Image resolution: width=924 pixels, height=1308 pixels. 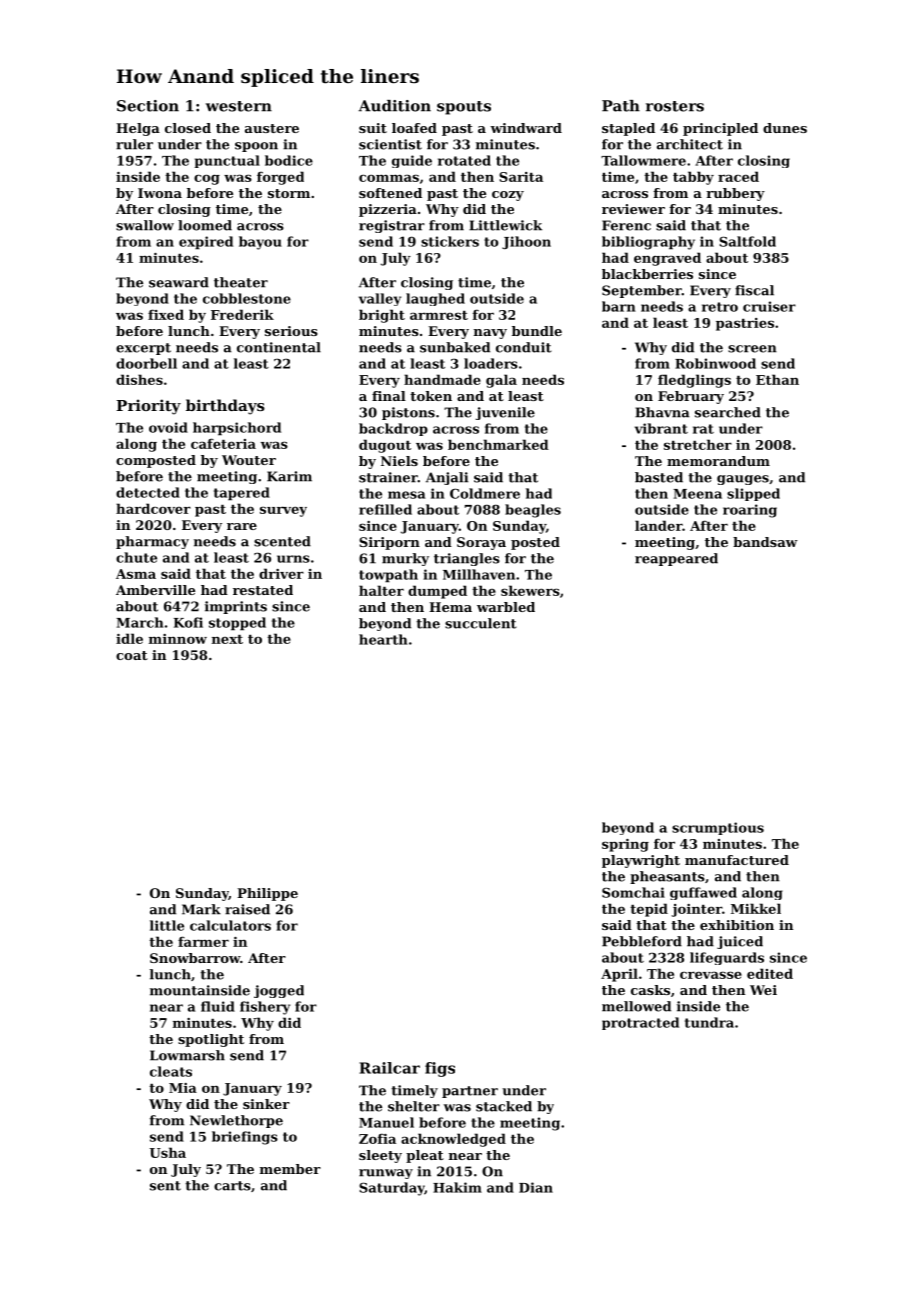 I want to click on cobblestone, so click(x=247, y=298).
